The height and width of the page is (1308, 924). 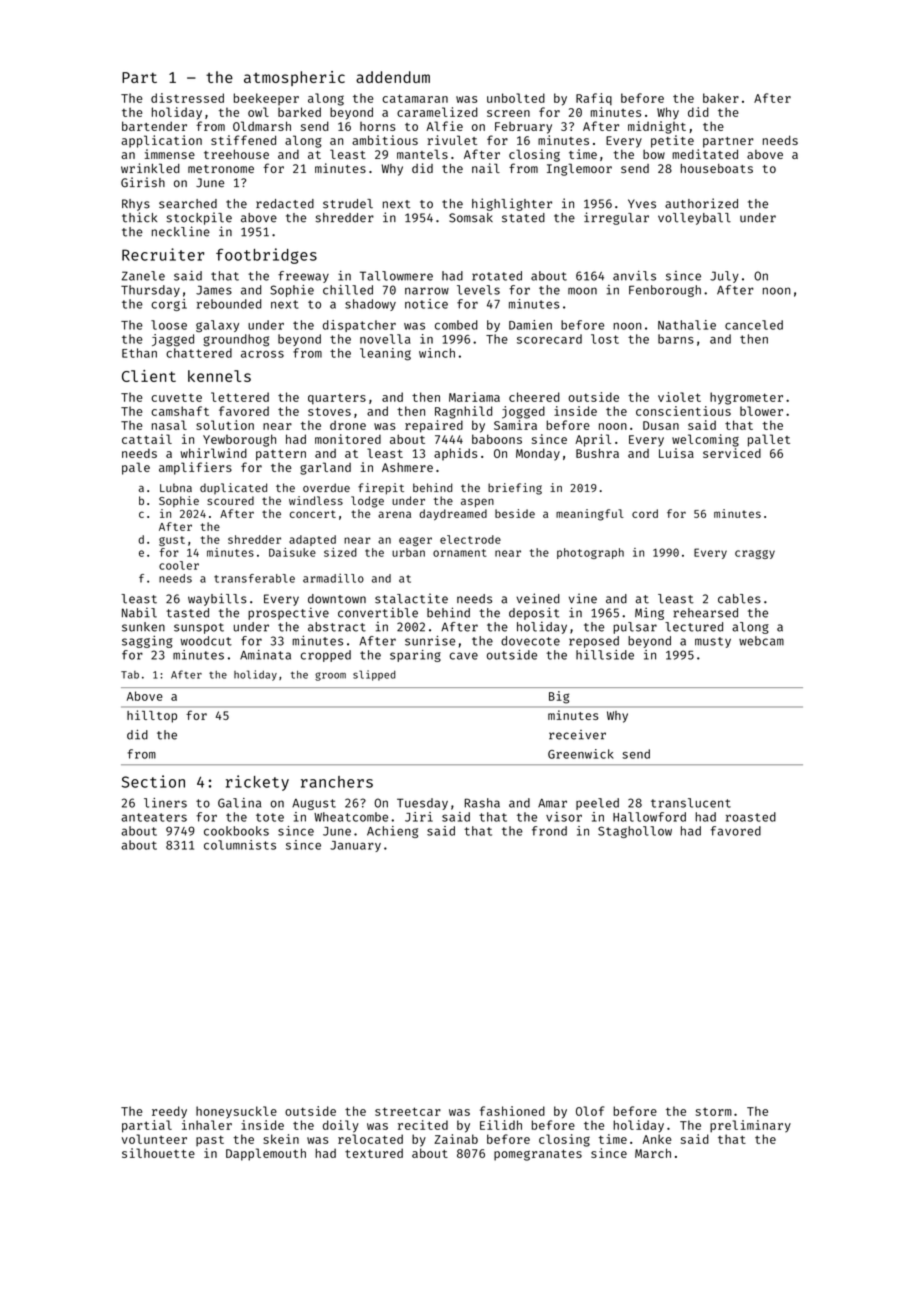 What do you see at coordinates (691, 803) in the page?
I see `translucent` at bounding box center [691, 803].
